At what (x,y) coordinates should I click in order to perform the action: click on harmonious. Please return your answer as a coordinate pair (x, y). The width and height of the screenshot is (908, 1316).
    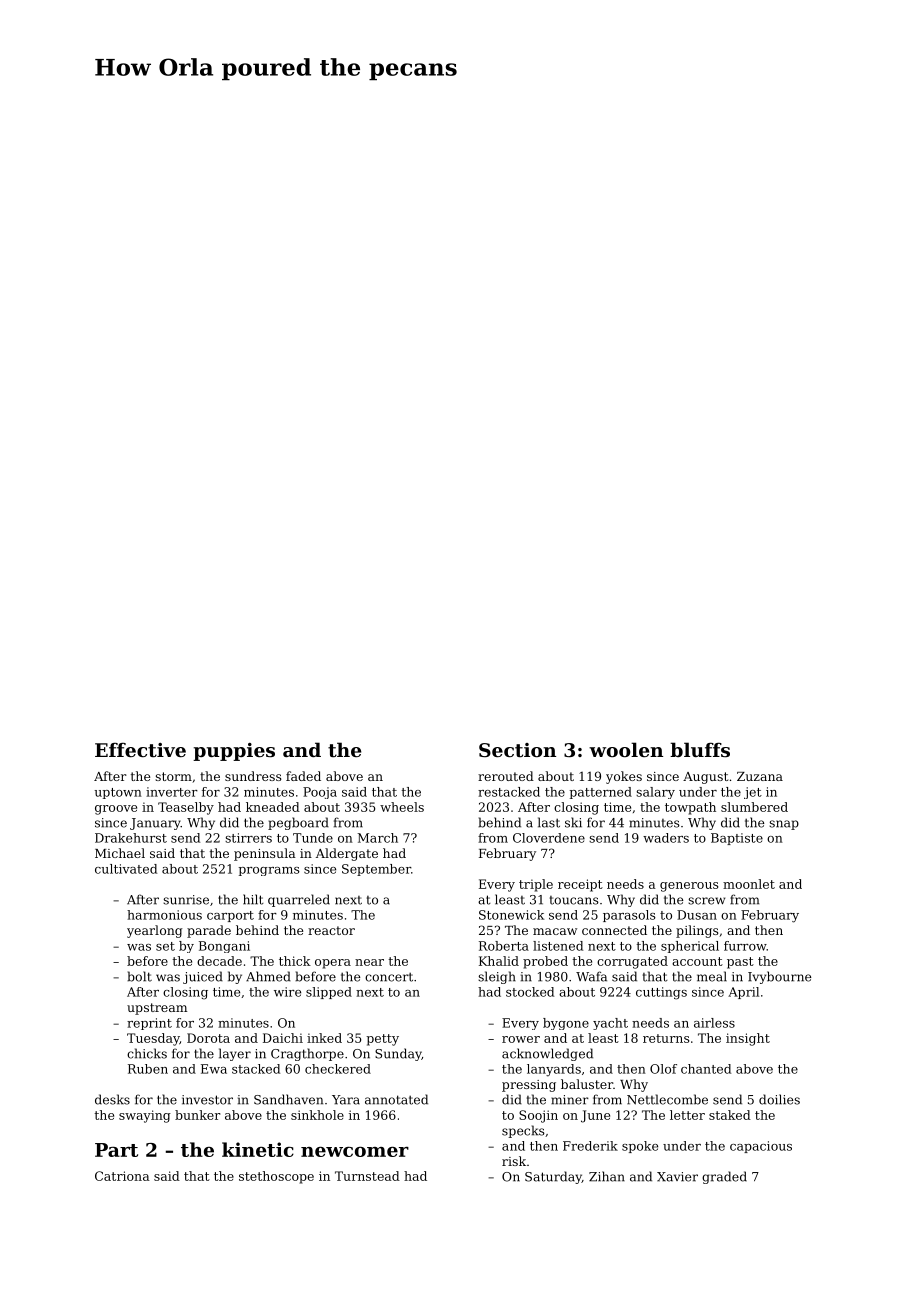
    Looking at the image, I should click on (164, 915).
